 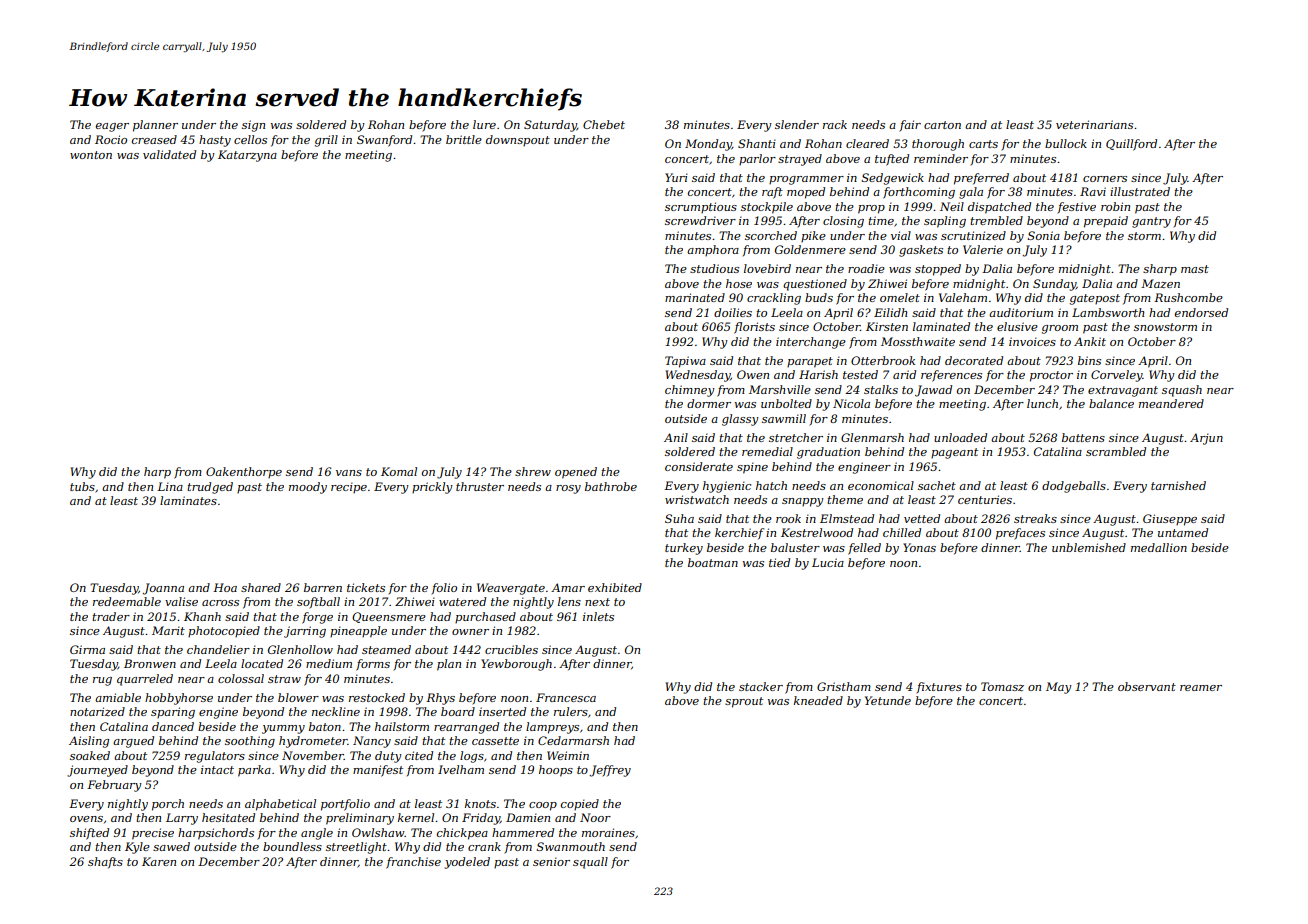 What do you see at coordinates (168, 805) in the page?
I see `porch` at bounding box center [168, 805].
